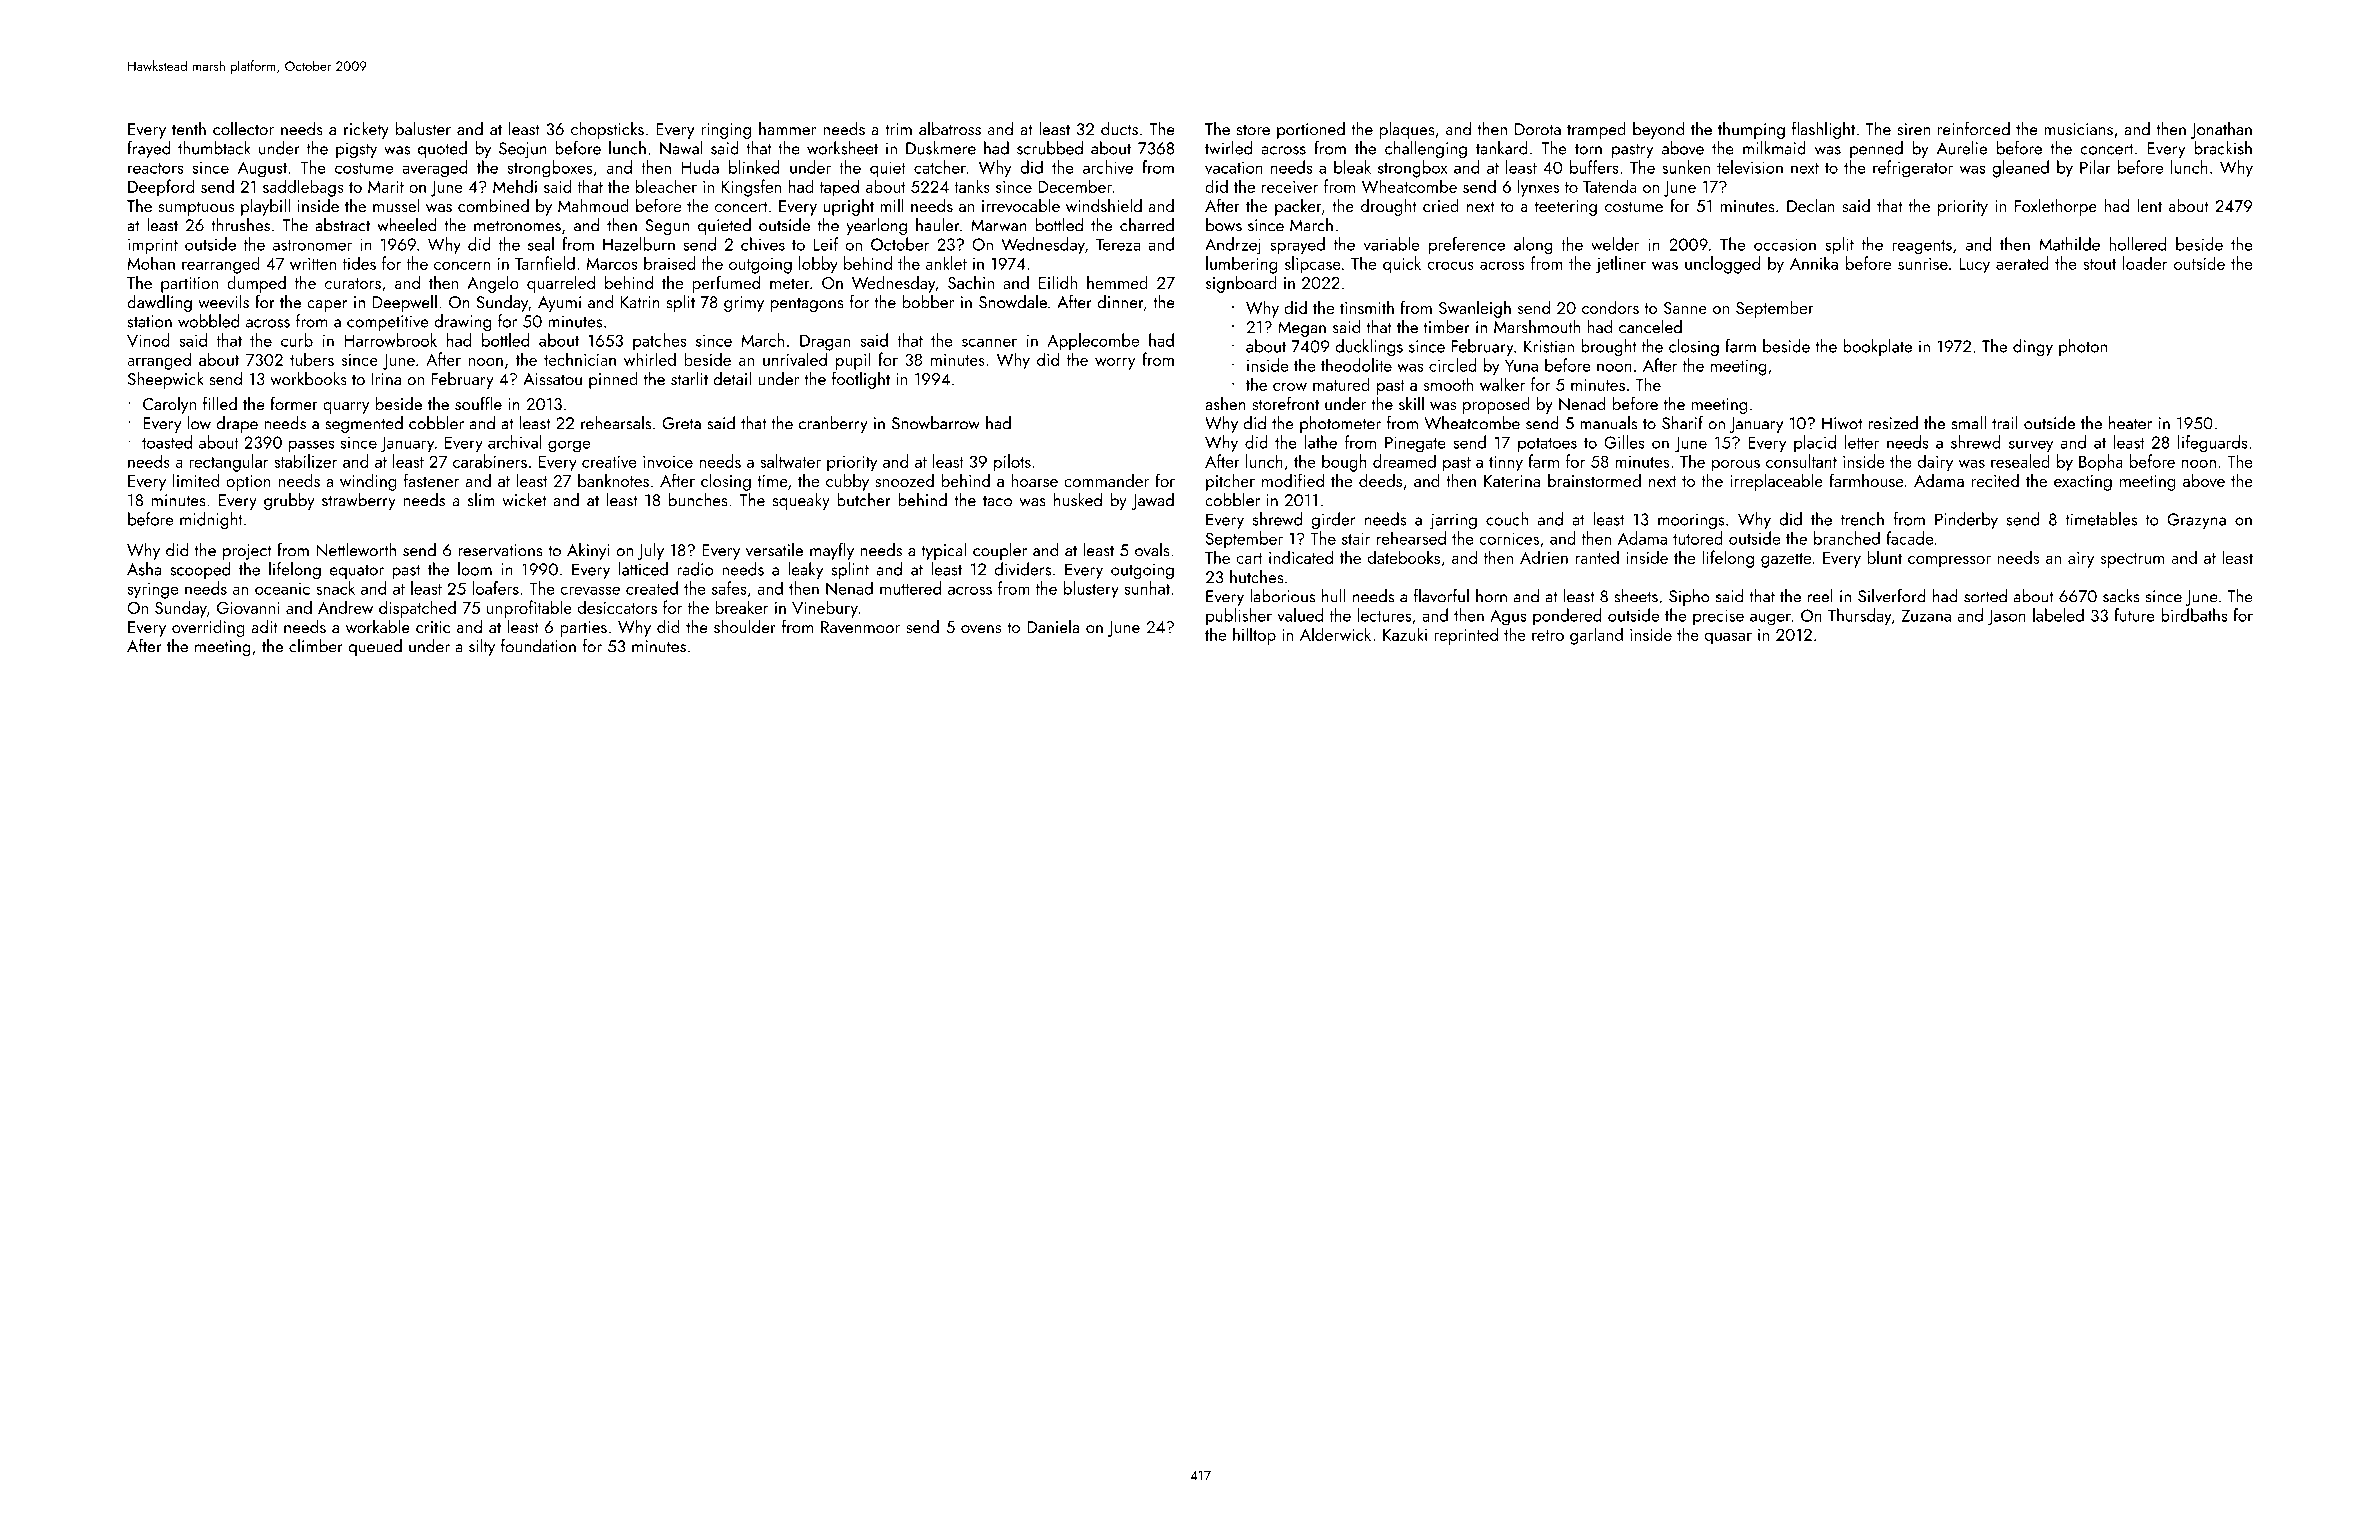  Describe the element at coordinates (1075, 186) in the screenshot. I see `December` at that location.
